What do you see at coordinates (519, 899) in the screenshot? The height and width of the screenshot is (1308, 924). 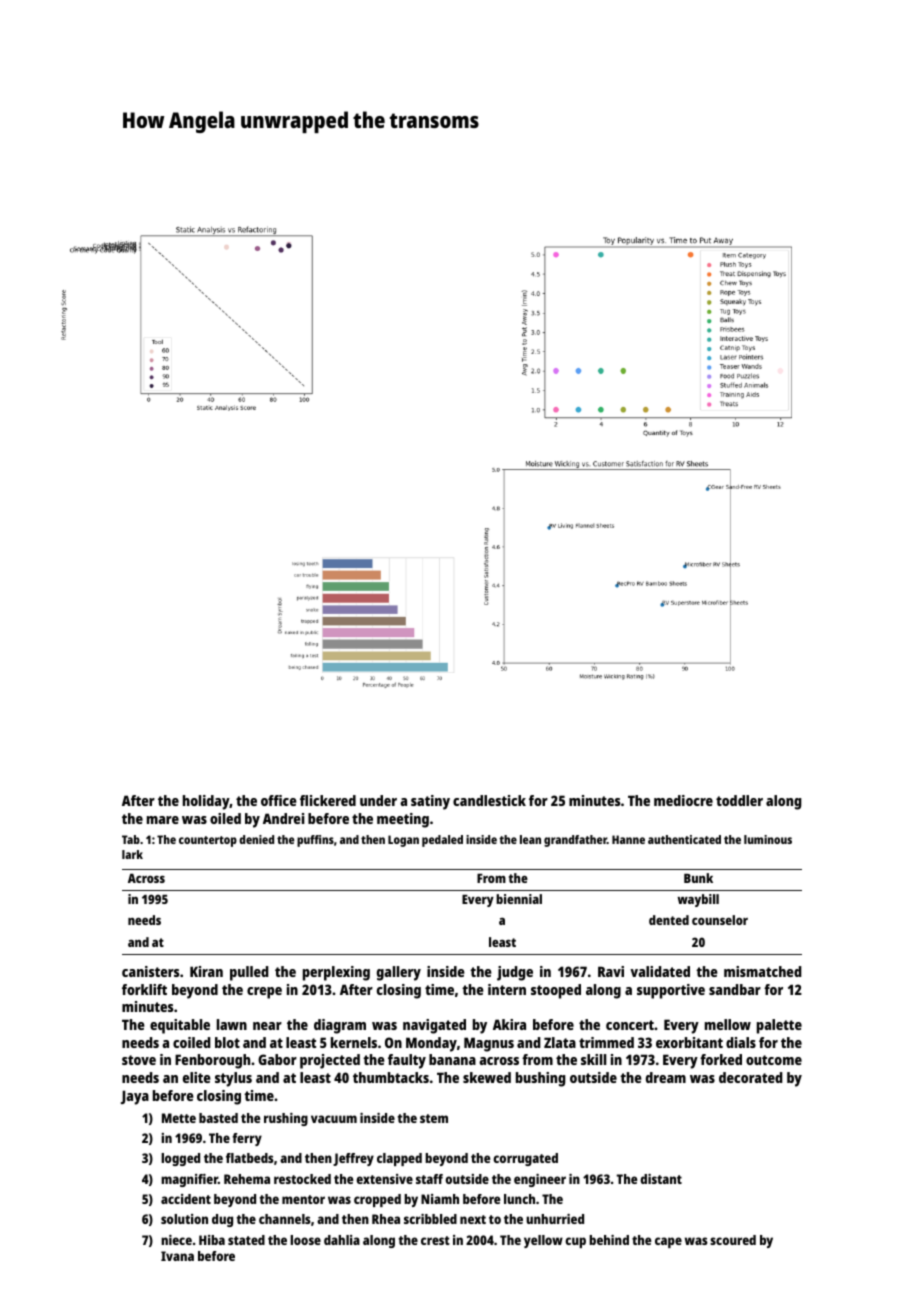 I see `biennial` at bounding box center [519, 899].
